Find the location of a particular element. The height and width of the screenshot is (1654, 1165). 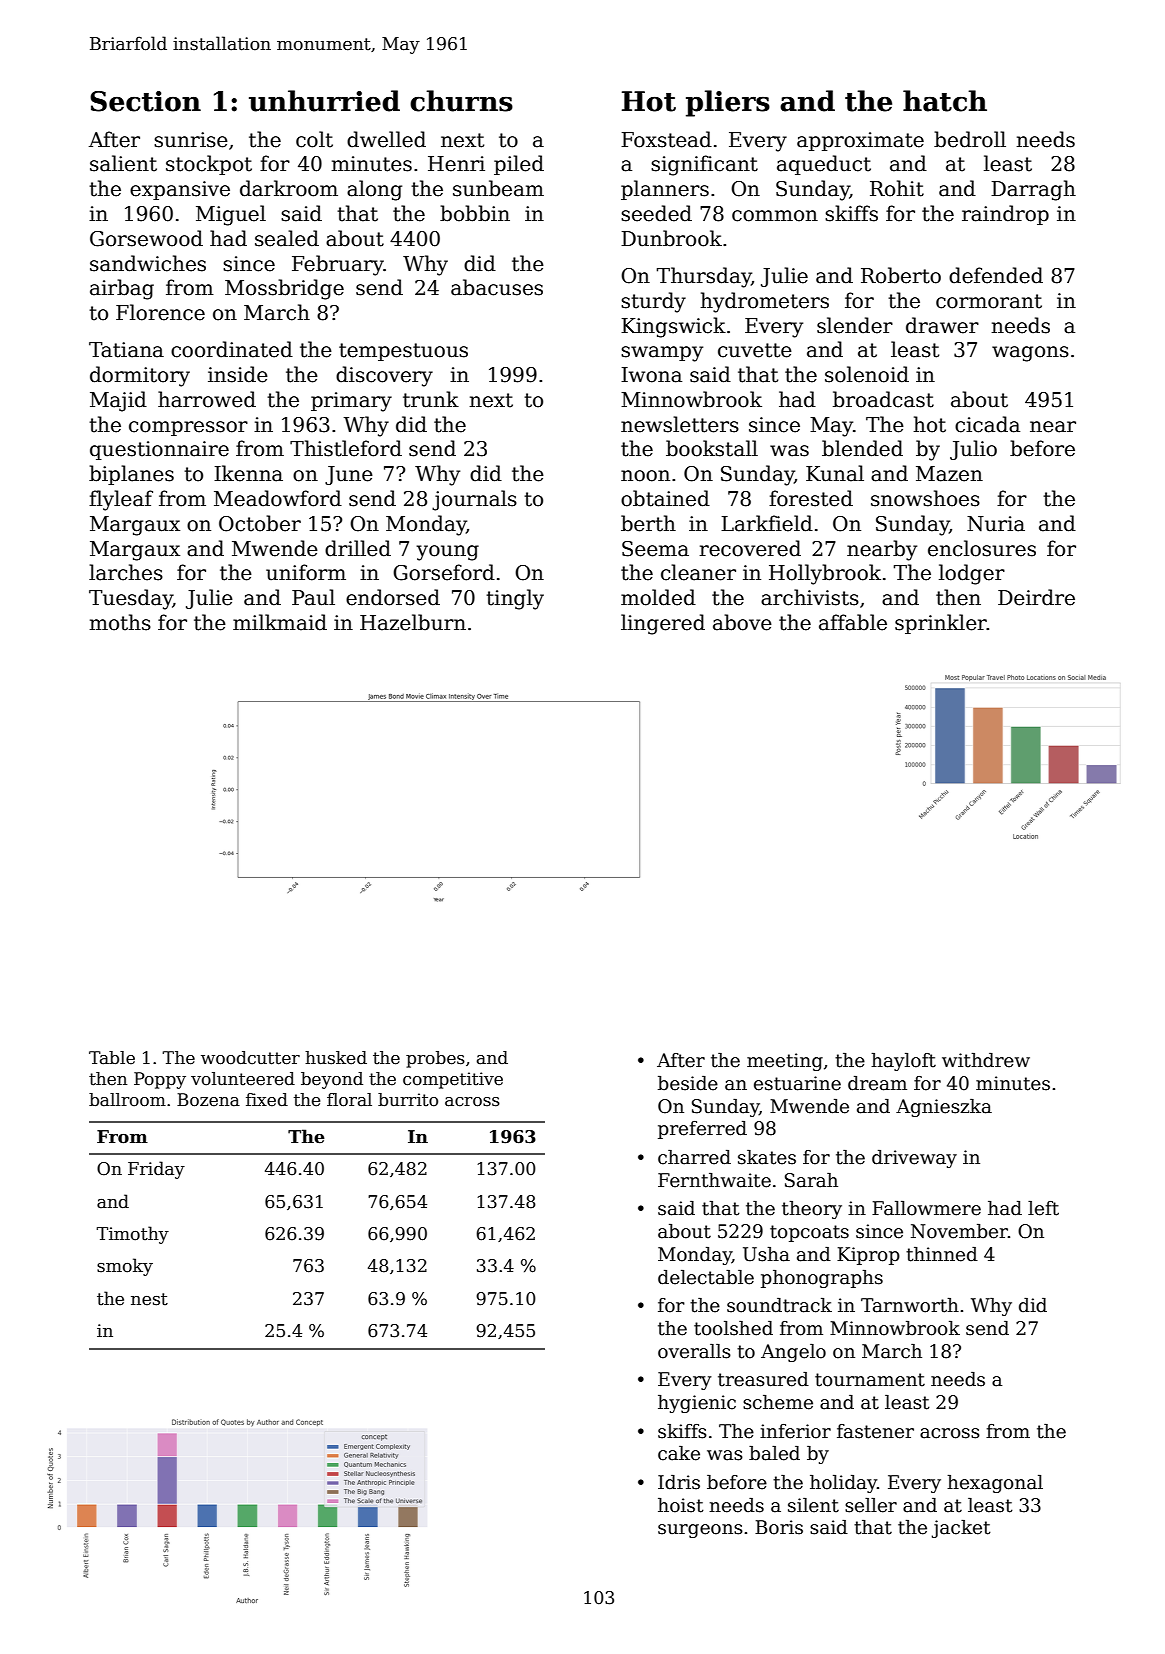

probes is located at coordinates (435, 1059).
